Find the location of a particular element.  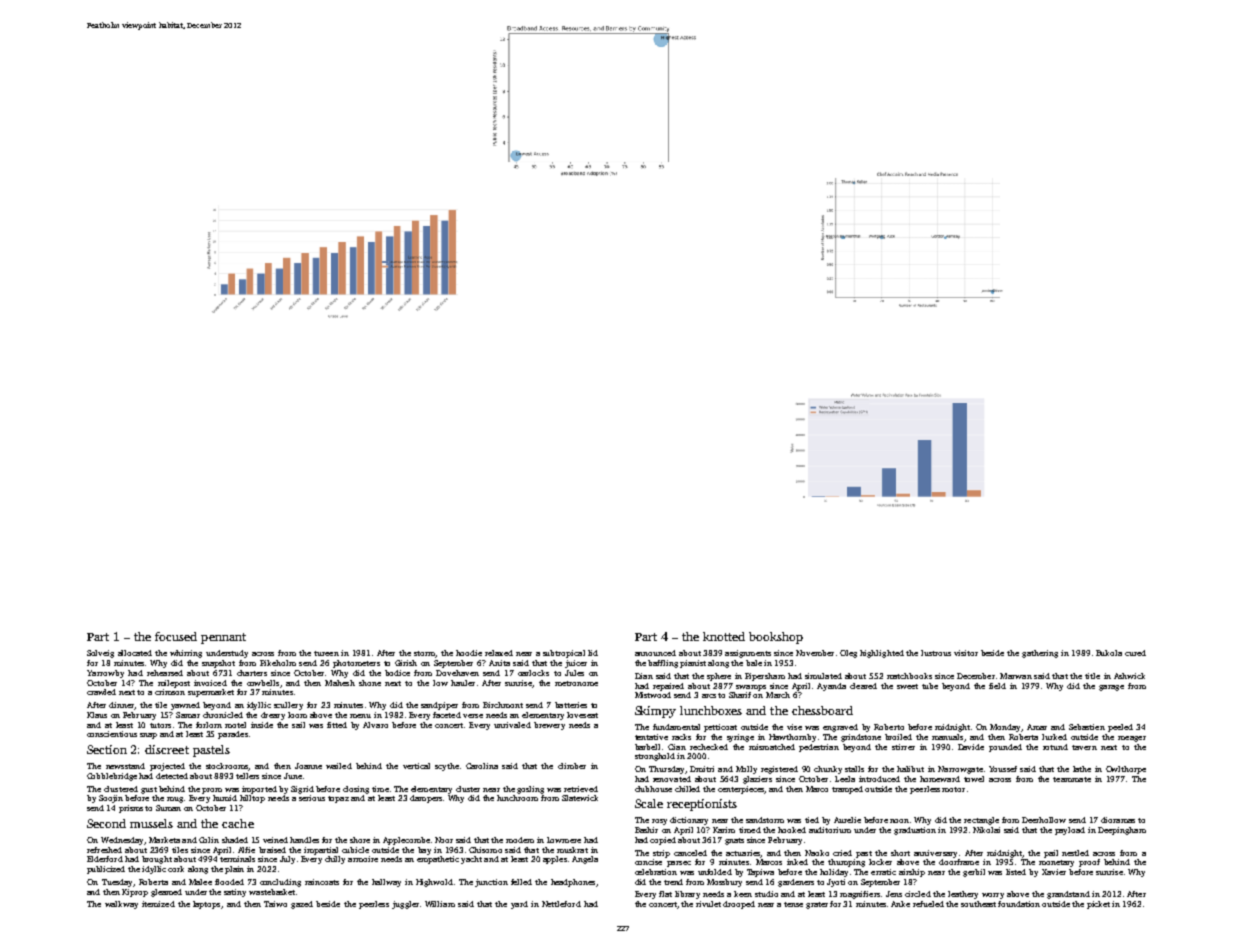

gleamed is located at coordinates (166, 893).
